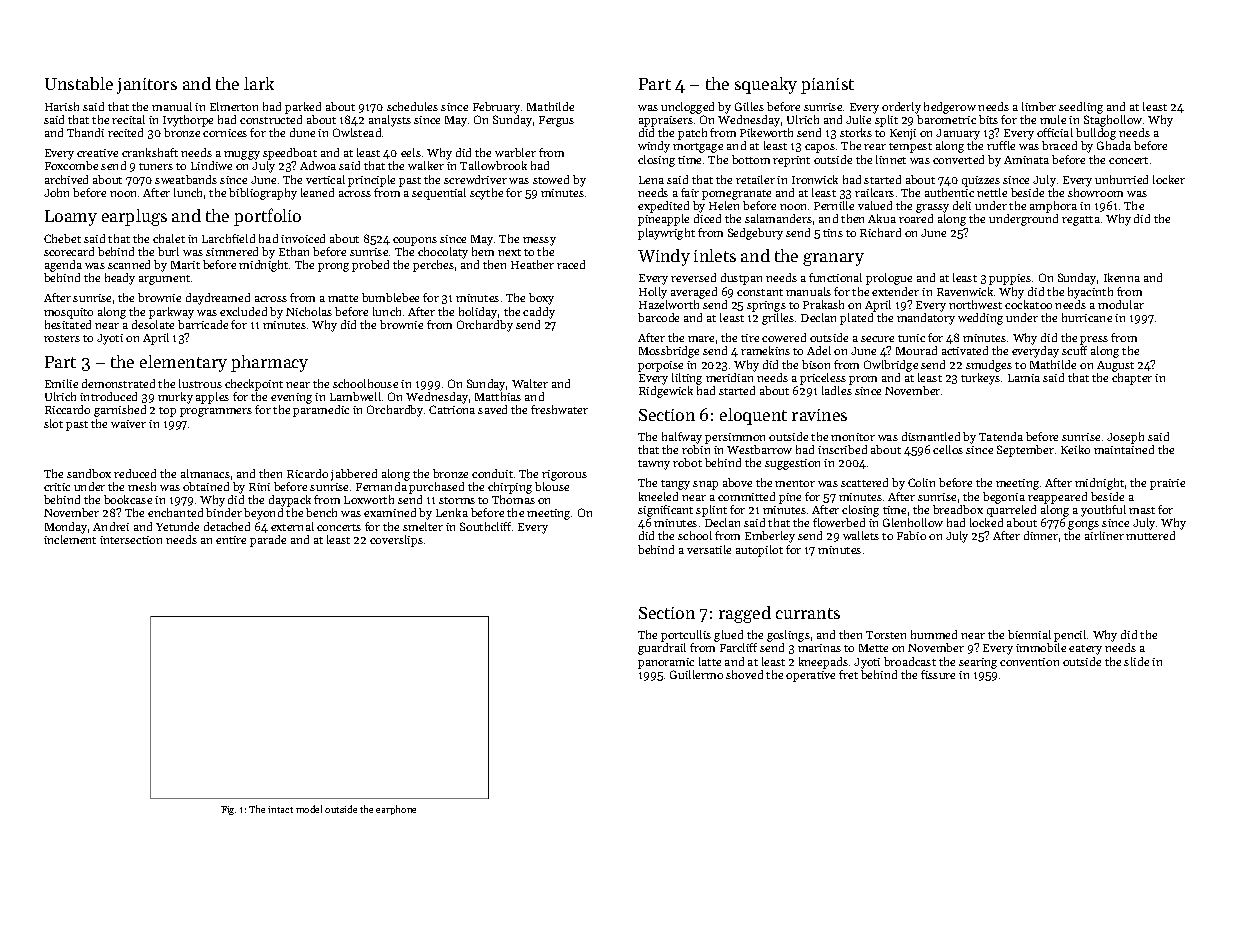 The width and height of the screenshot is (1233, 952). I want to click on intact, so click(280, 809).
